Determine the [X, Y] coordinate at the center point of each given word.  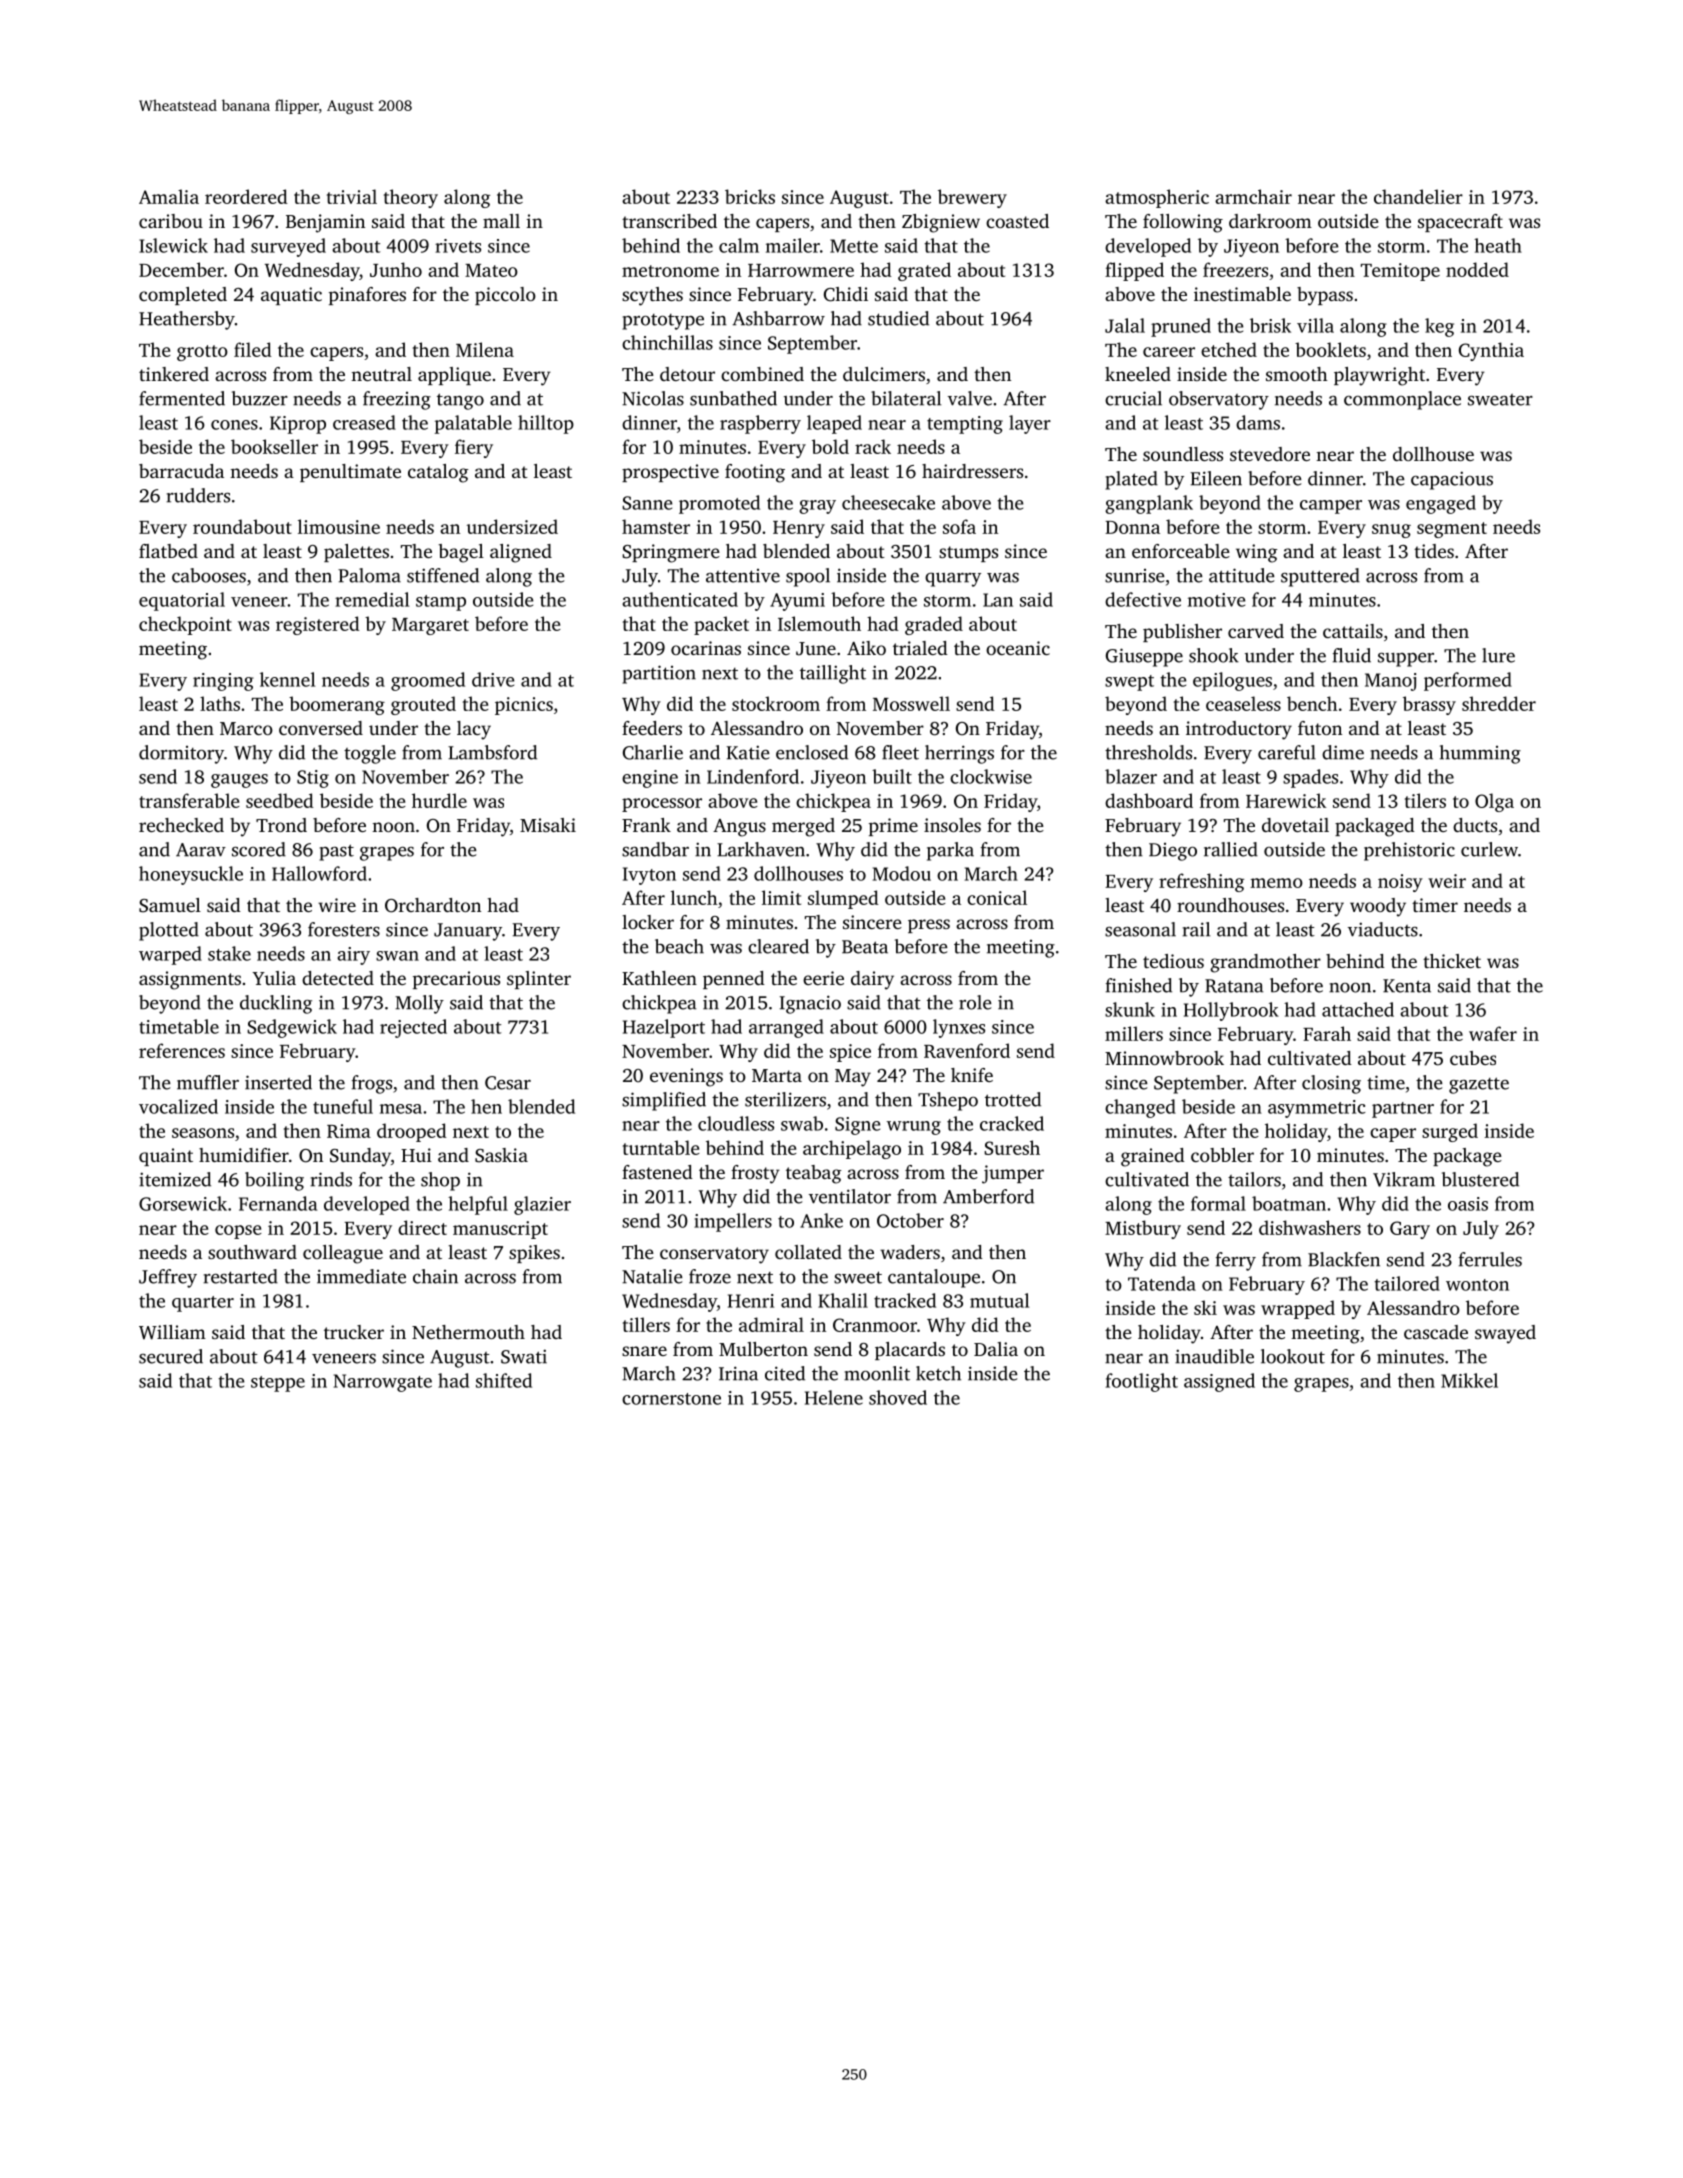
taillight [833, 674]
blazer [1131, 776]
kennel [287, 679]
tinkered [174, 374]
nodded [1477, 269]
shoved [898, 1397]
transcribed [669, 221]
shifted [504, 1380]
